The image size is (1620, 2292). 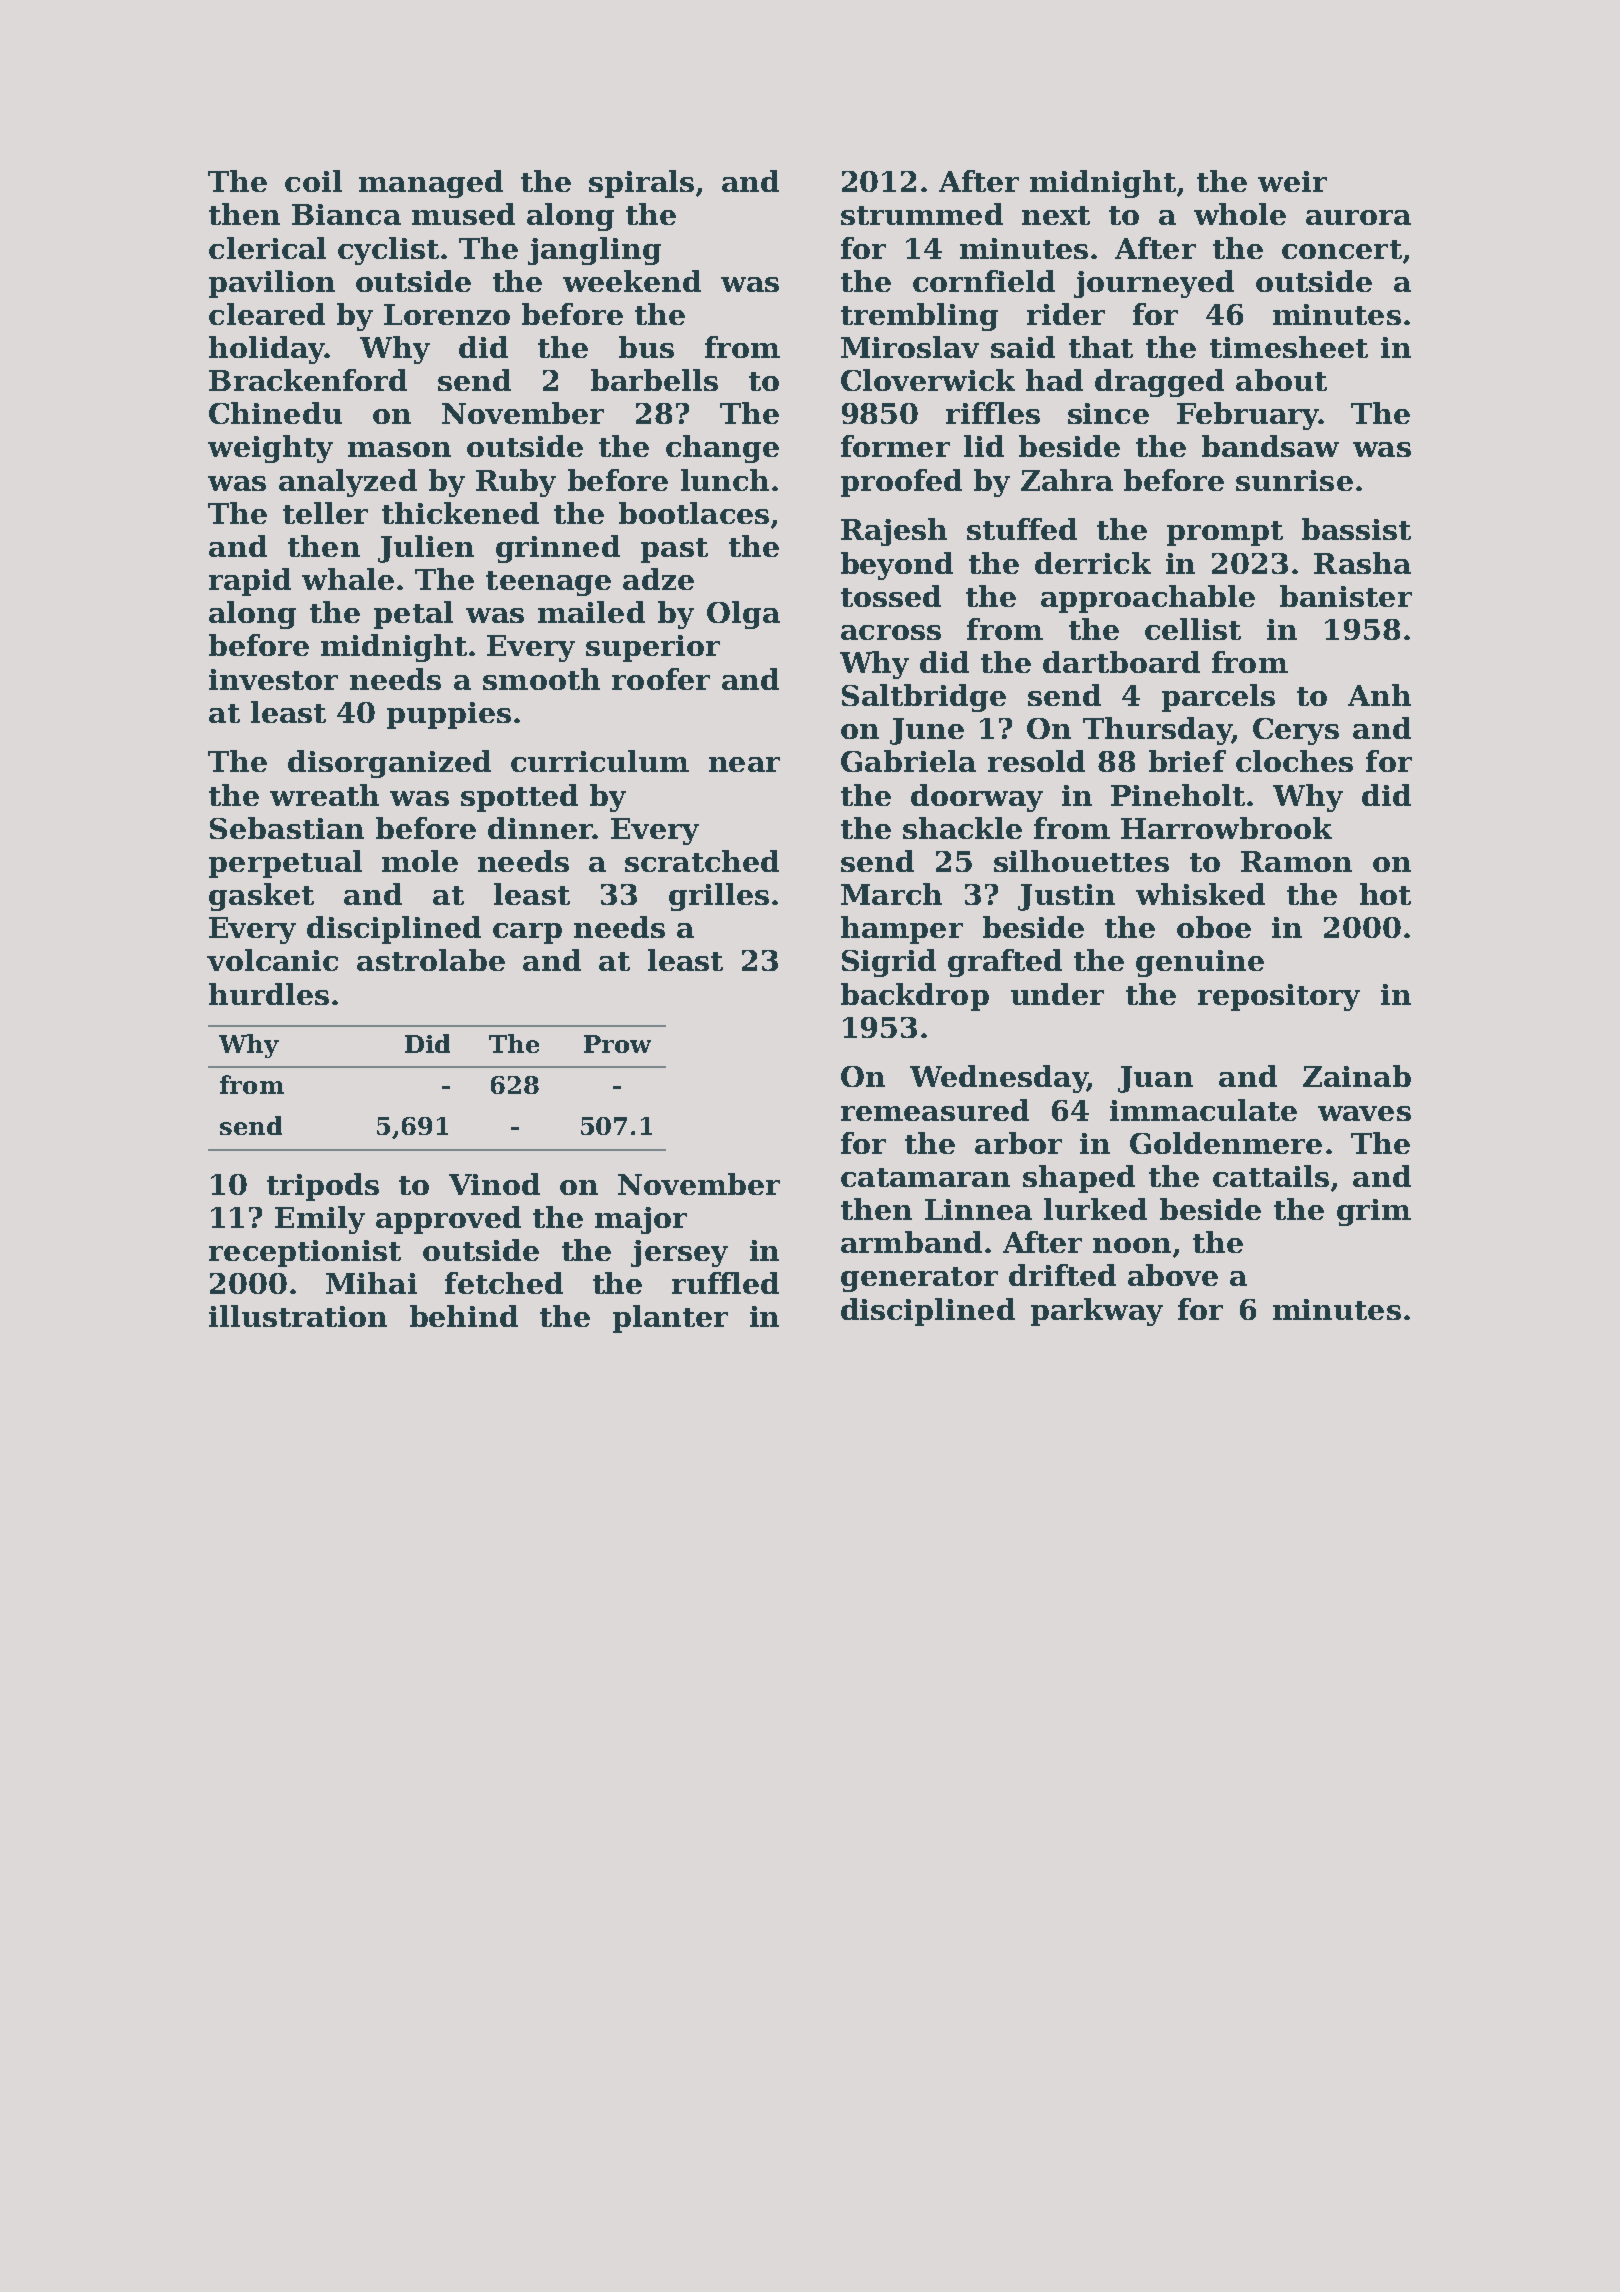 What do you see at coordinates (1346, 596) in the screenshot?
I see `banister` at bounding box center [1346, 596].
